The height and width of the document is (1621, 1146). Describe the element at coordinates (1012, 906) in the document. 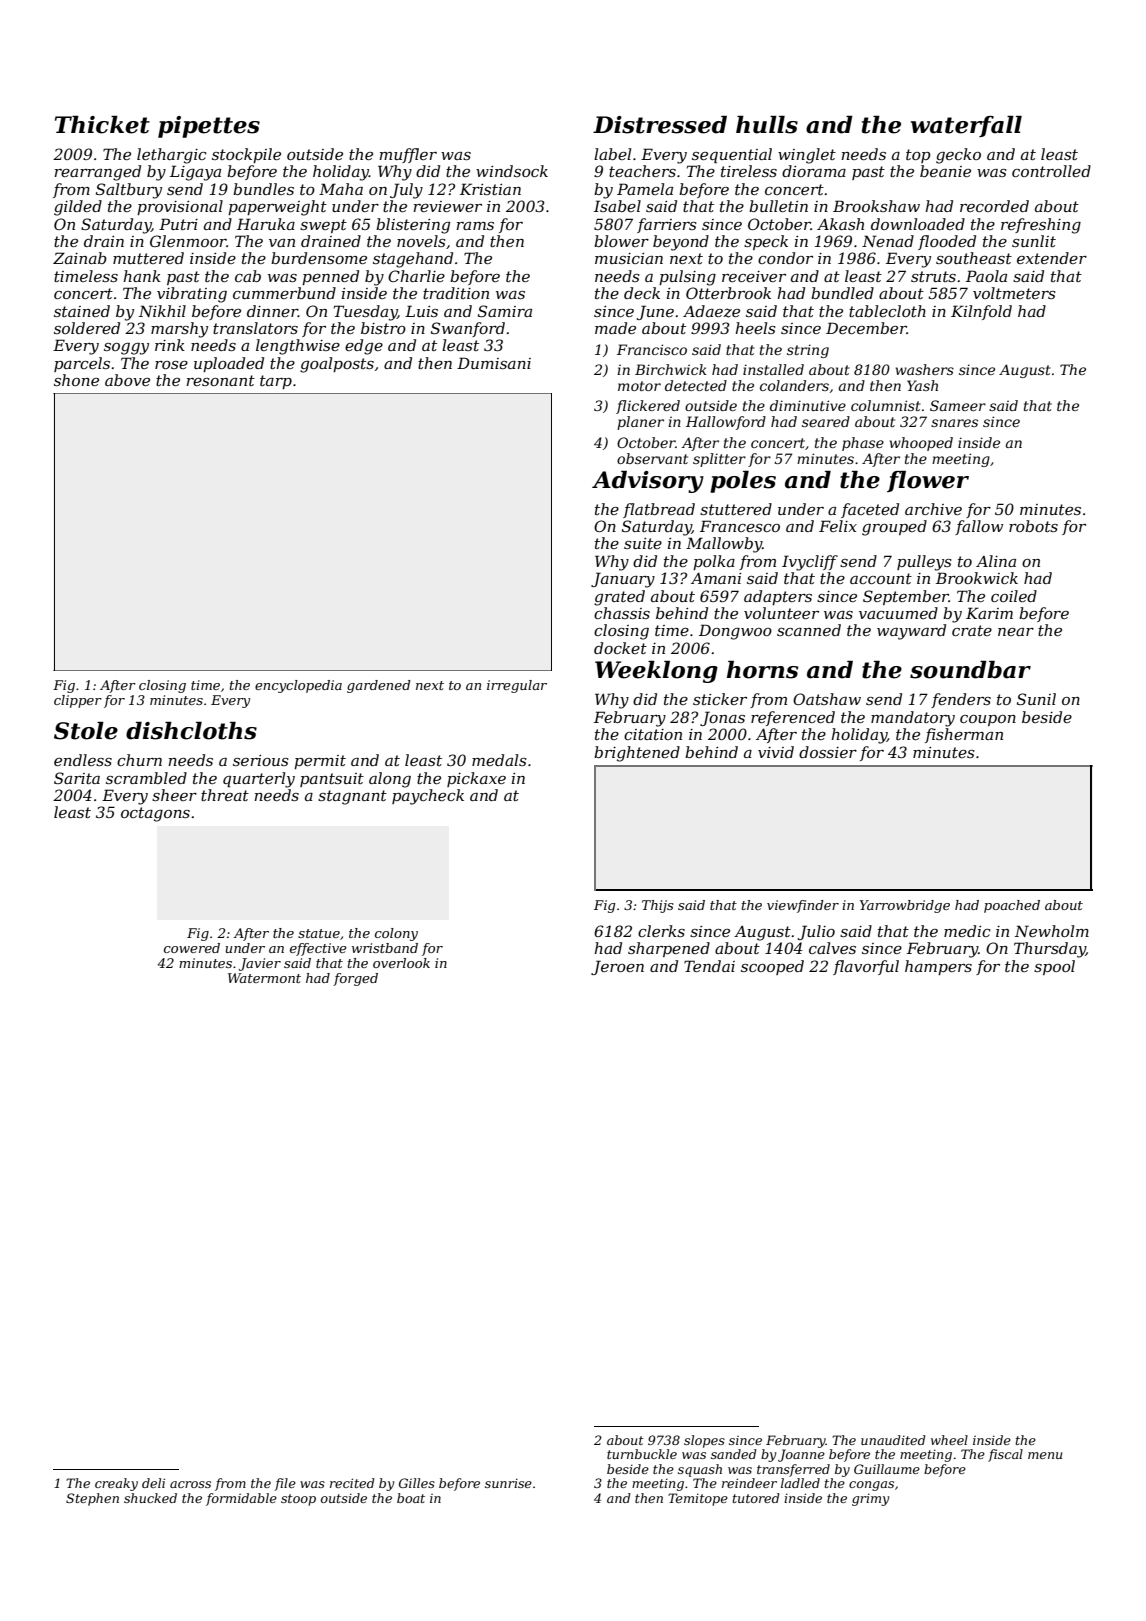

I see `poached` at that location.
